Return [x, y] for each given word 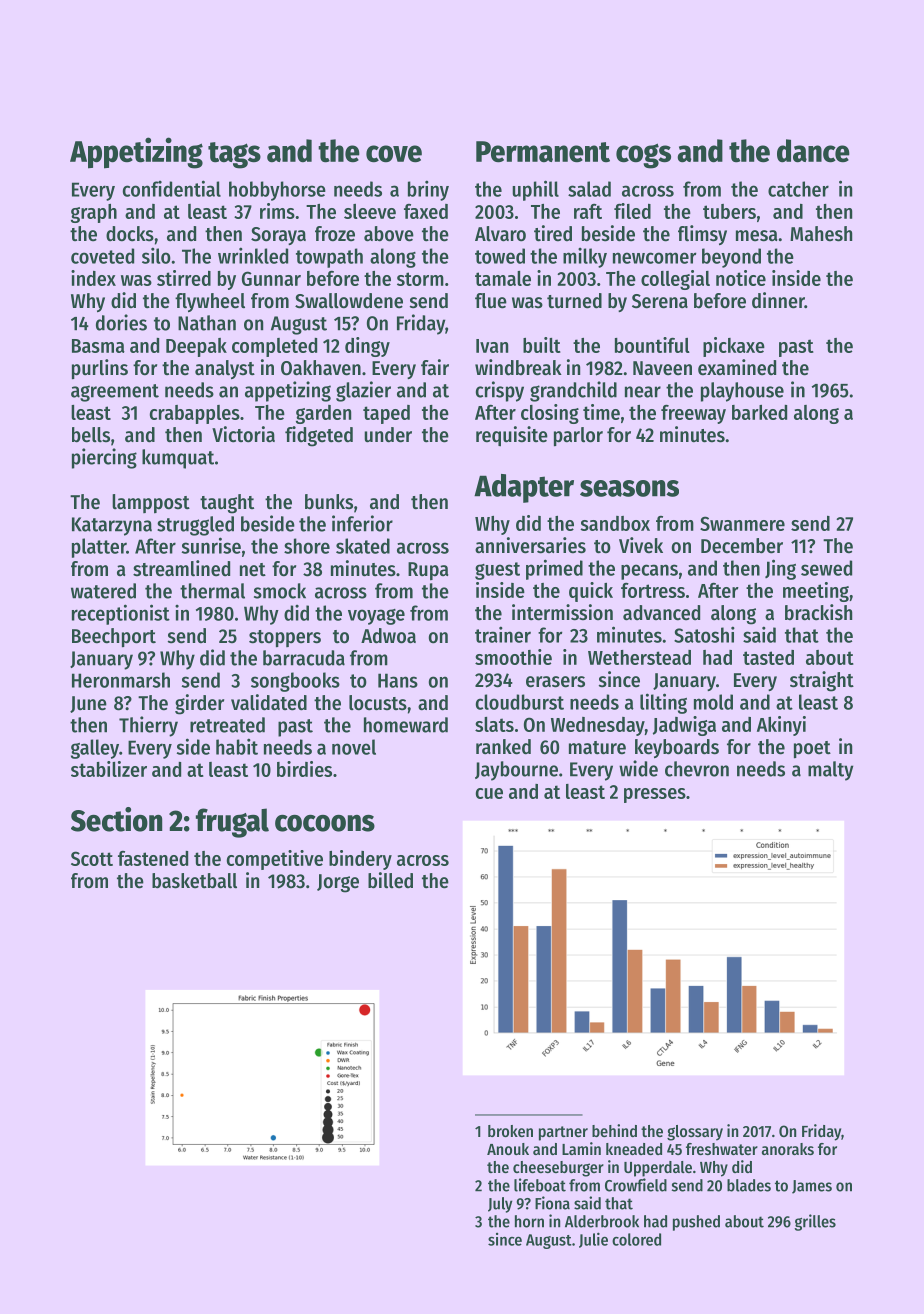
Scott [92, 858]
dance [813, 151]
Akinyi [781, 726]
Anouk [508, 1149]
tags [234, 155]
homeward [406, 725]
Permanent [543, 152]
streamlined [181, 568]
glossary [695, 1133]
